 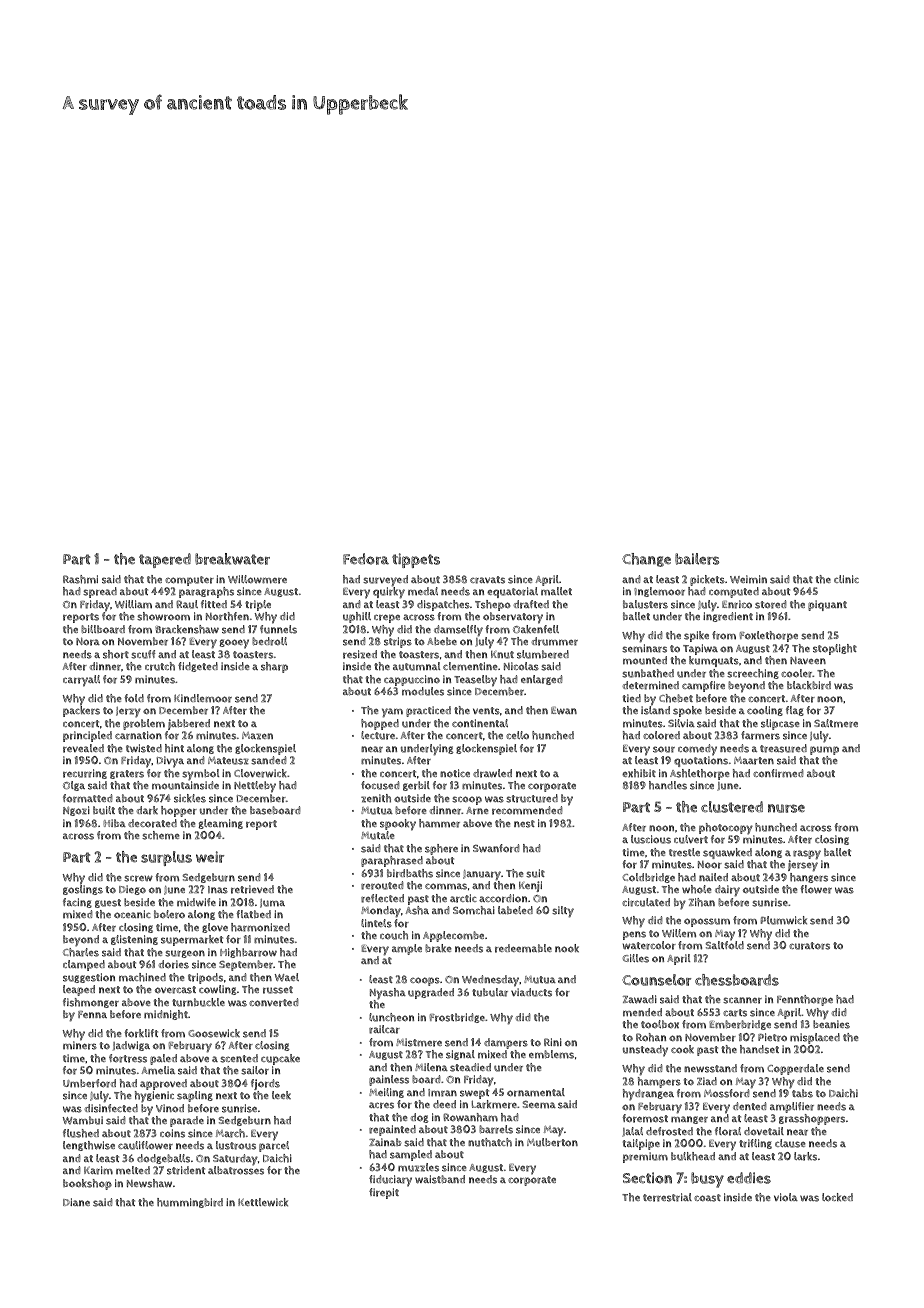 I want to click on commas, so click(x=446, y=886).
